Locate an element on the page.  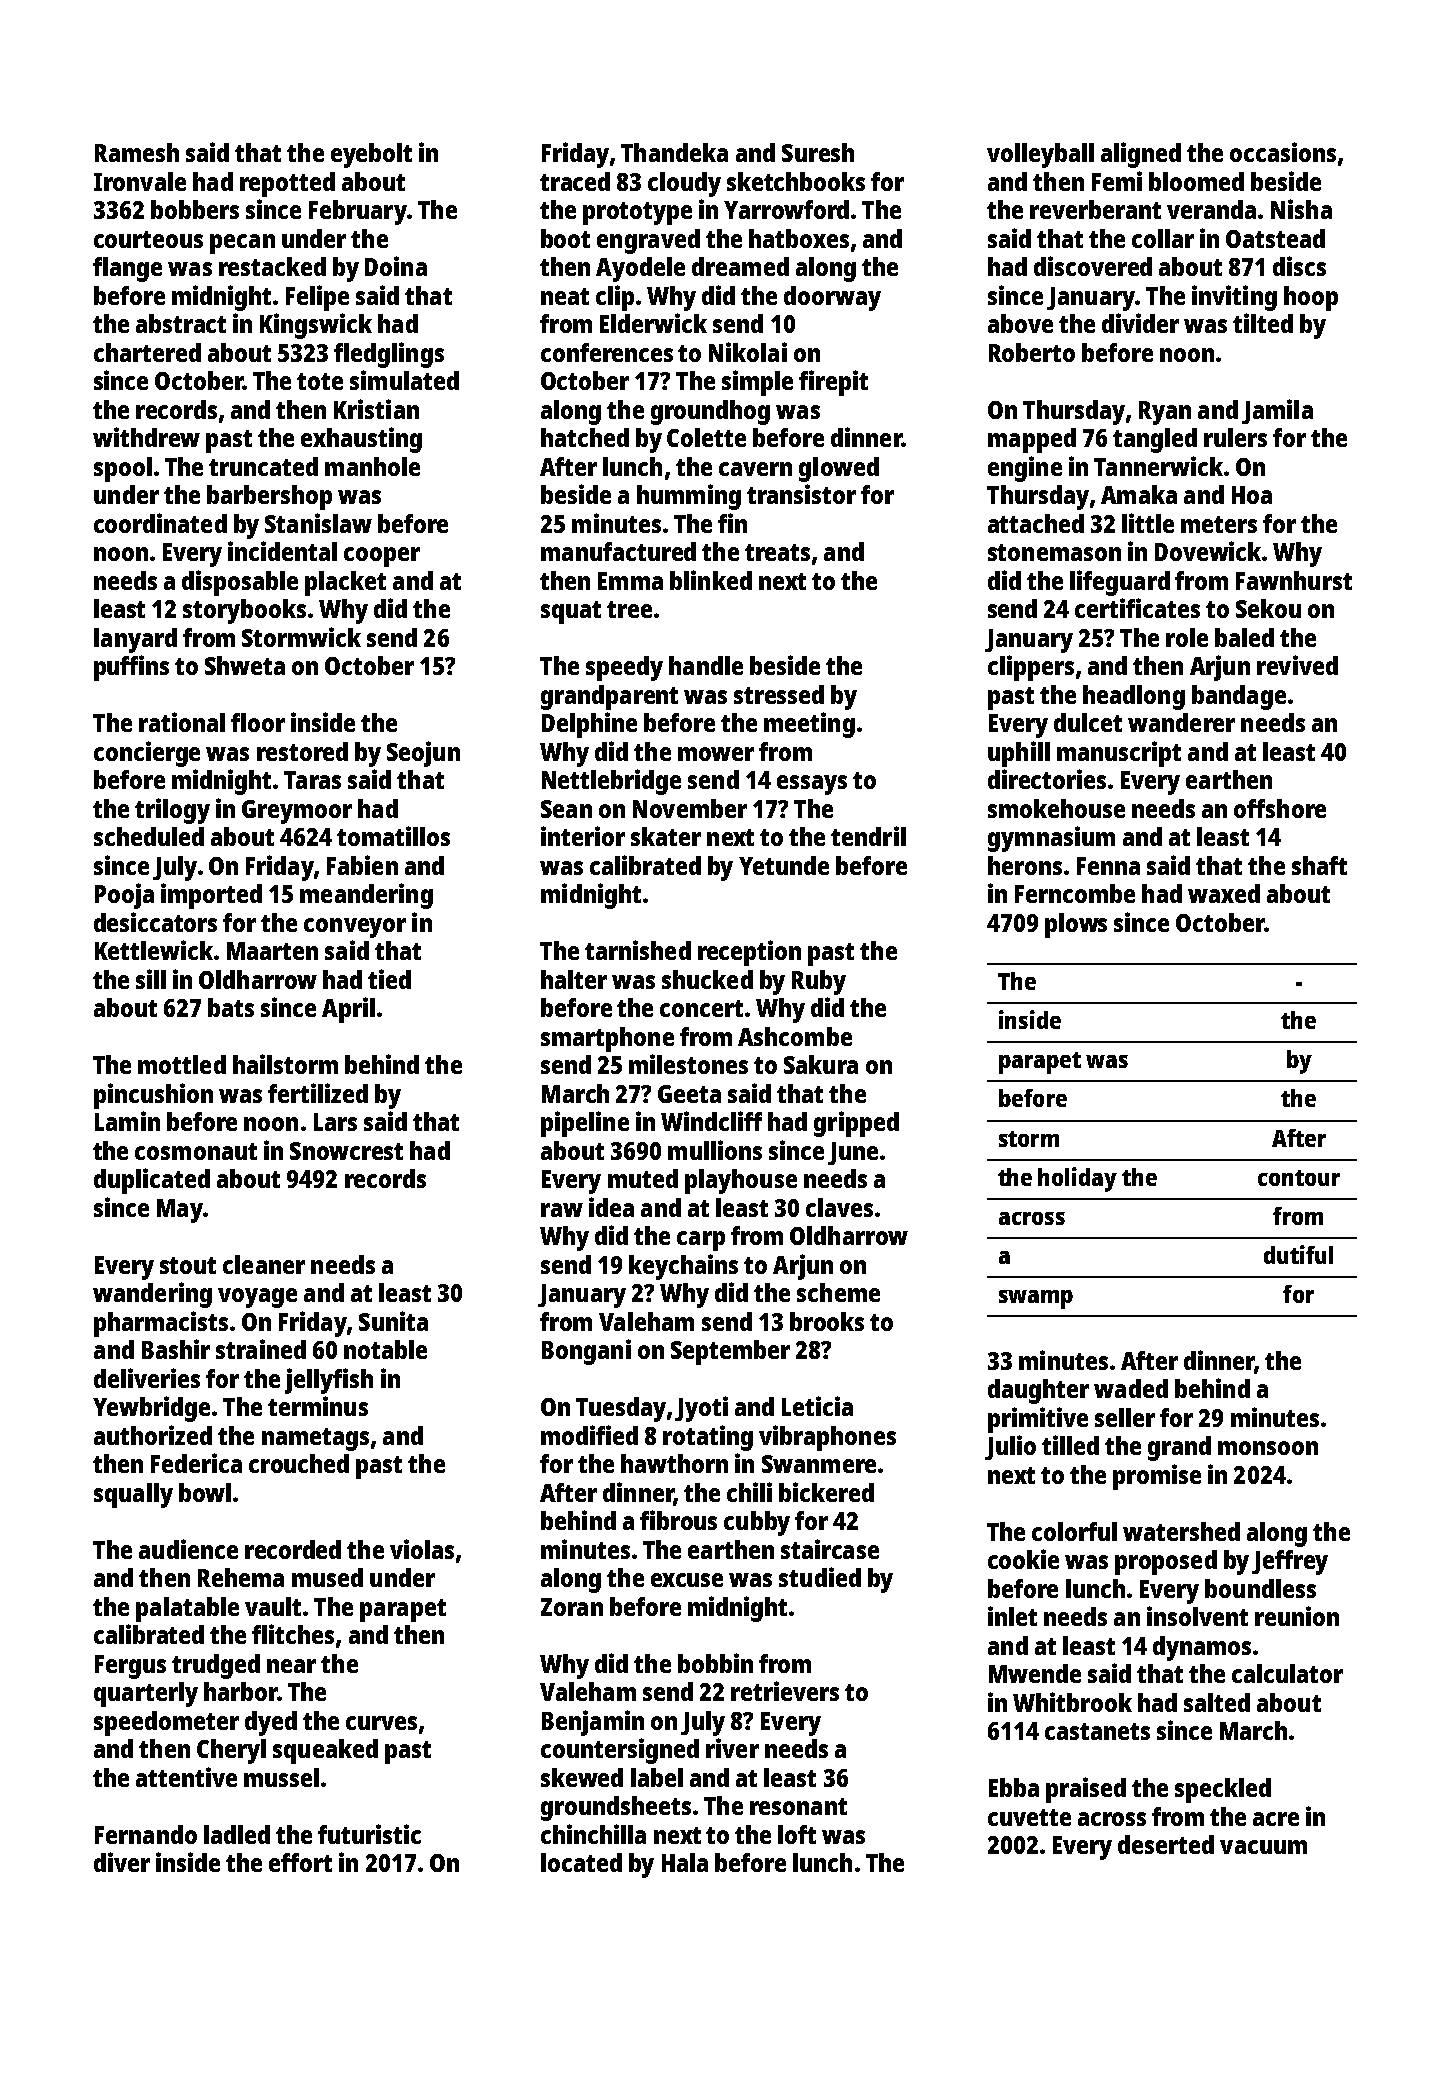
curves is located at coordinates (381, 1723).
